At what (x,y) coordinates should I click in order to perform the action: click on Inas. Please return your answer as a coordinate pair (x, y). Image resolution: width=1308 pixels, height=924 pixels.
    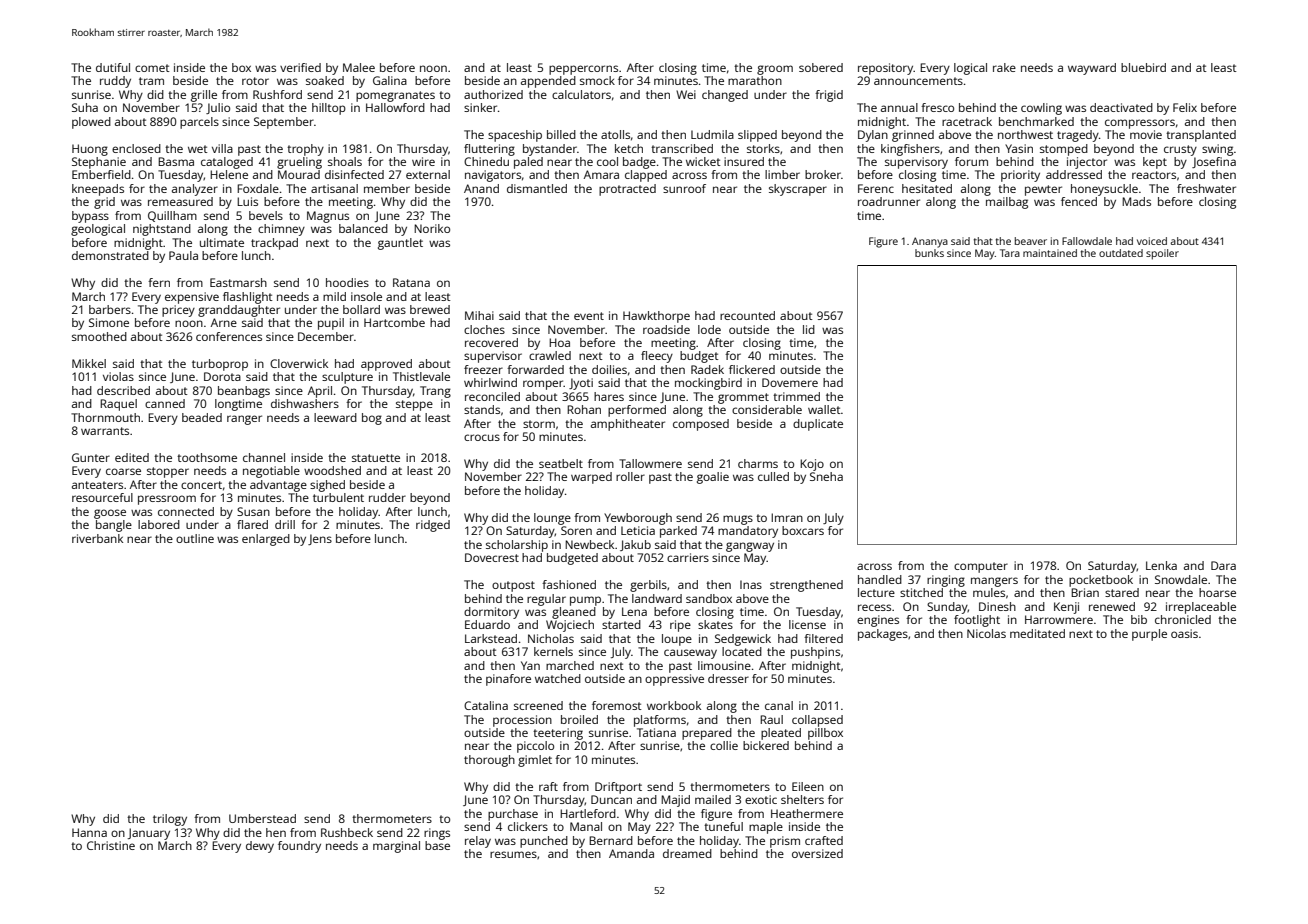
    Looking at the image, I should click on (751, 584).
